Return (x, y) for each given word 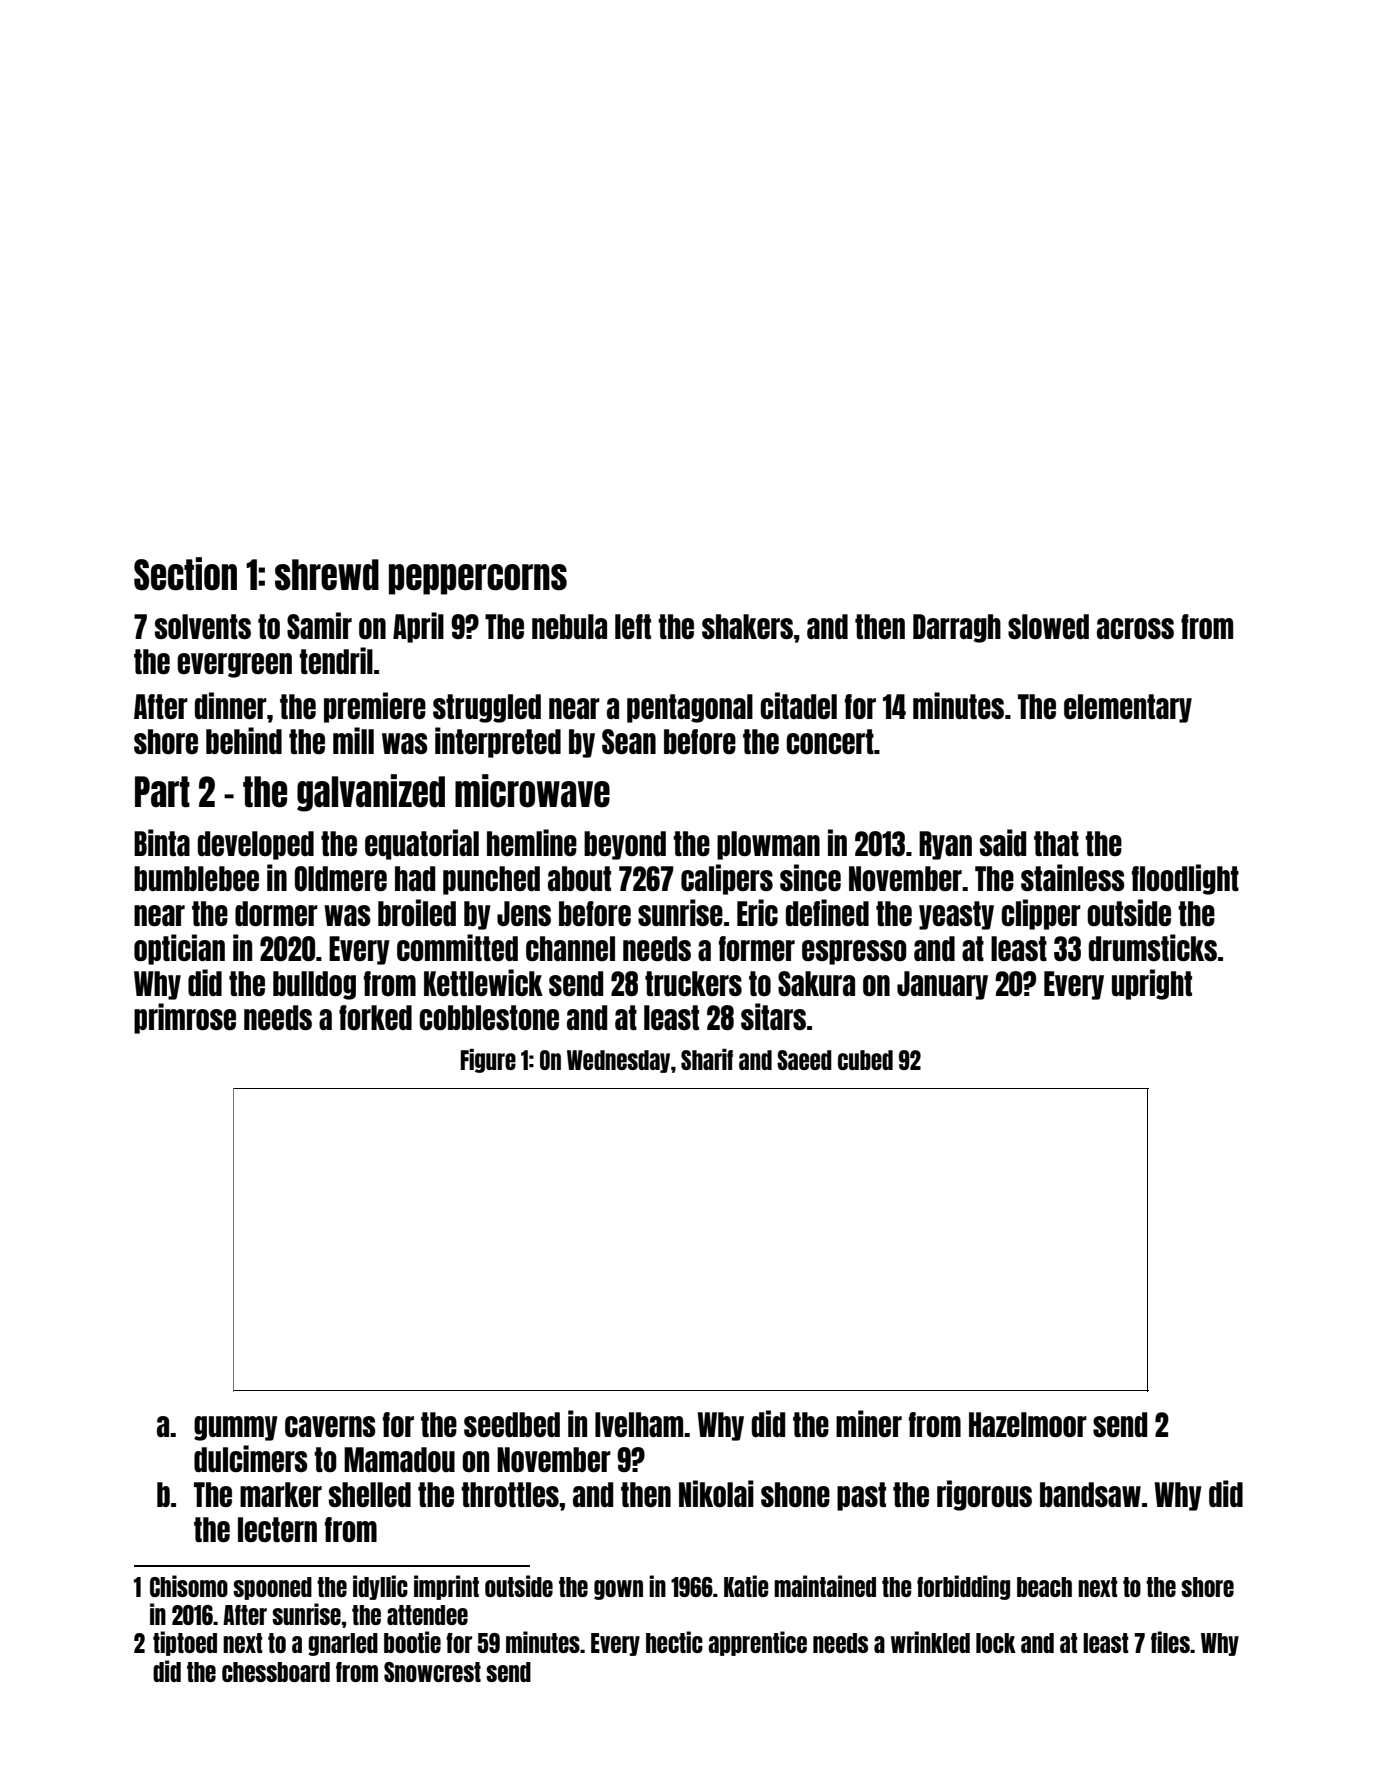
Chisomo (189, 1586)
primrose (185, 1018)
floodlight (1185, 879)
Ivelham (639, 1424)
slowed (1048, 626)
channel (570, 948)
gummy (236, 1428)
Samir (319, 625)
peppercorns (478, 579)
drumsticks (1153, 947)
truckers (693, 983)
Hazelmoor (1028, 1424)
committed (457, 947)
